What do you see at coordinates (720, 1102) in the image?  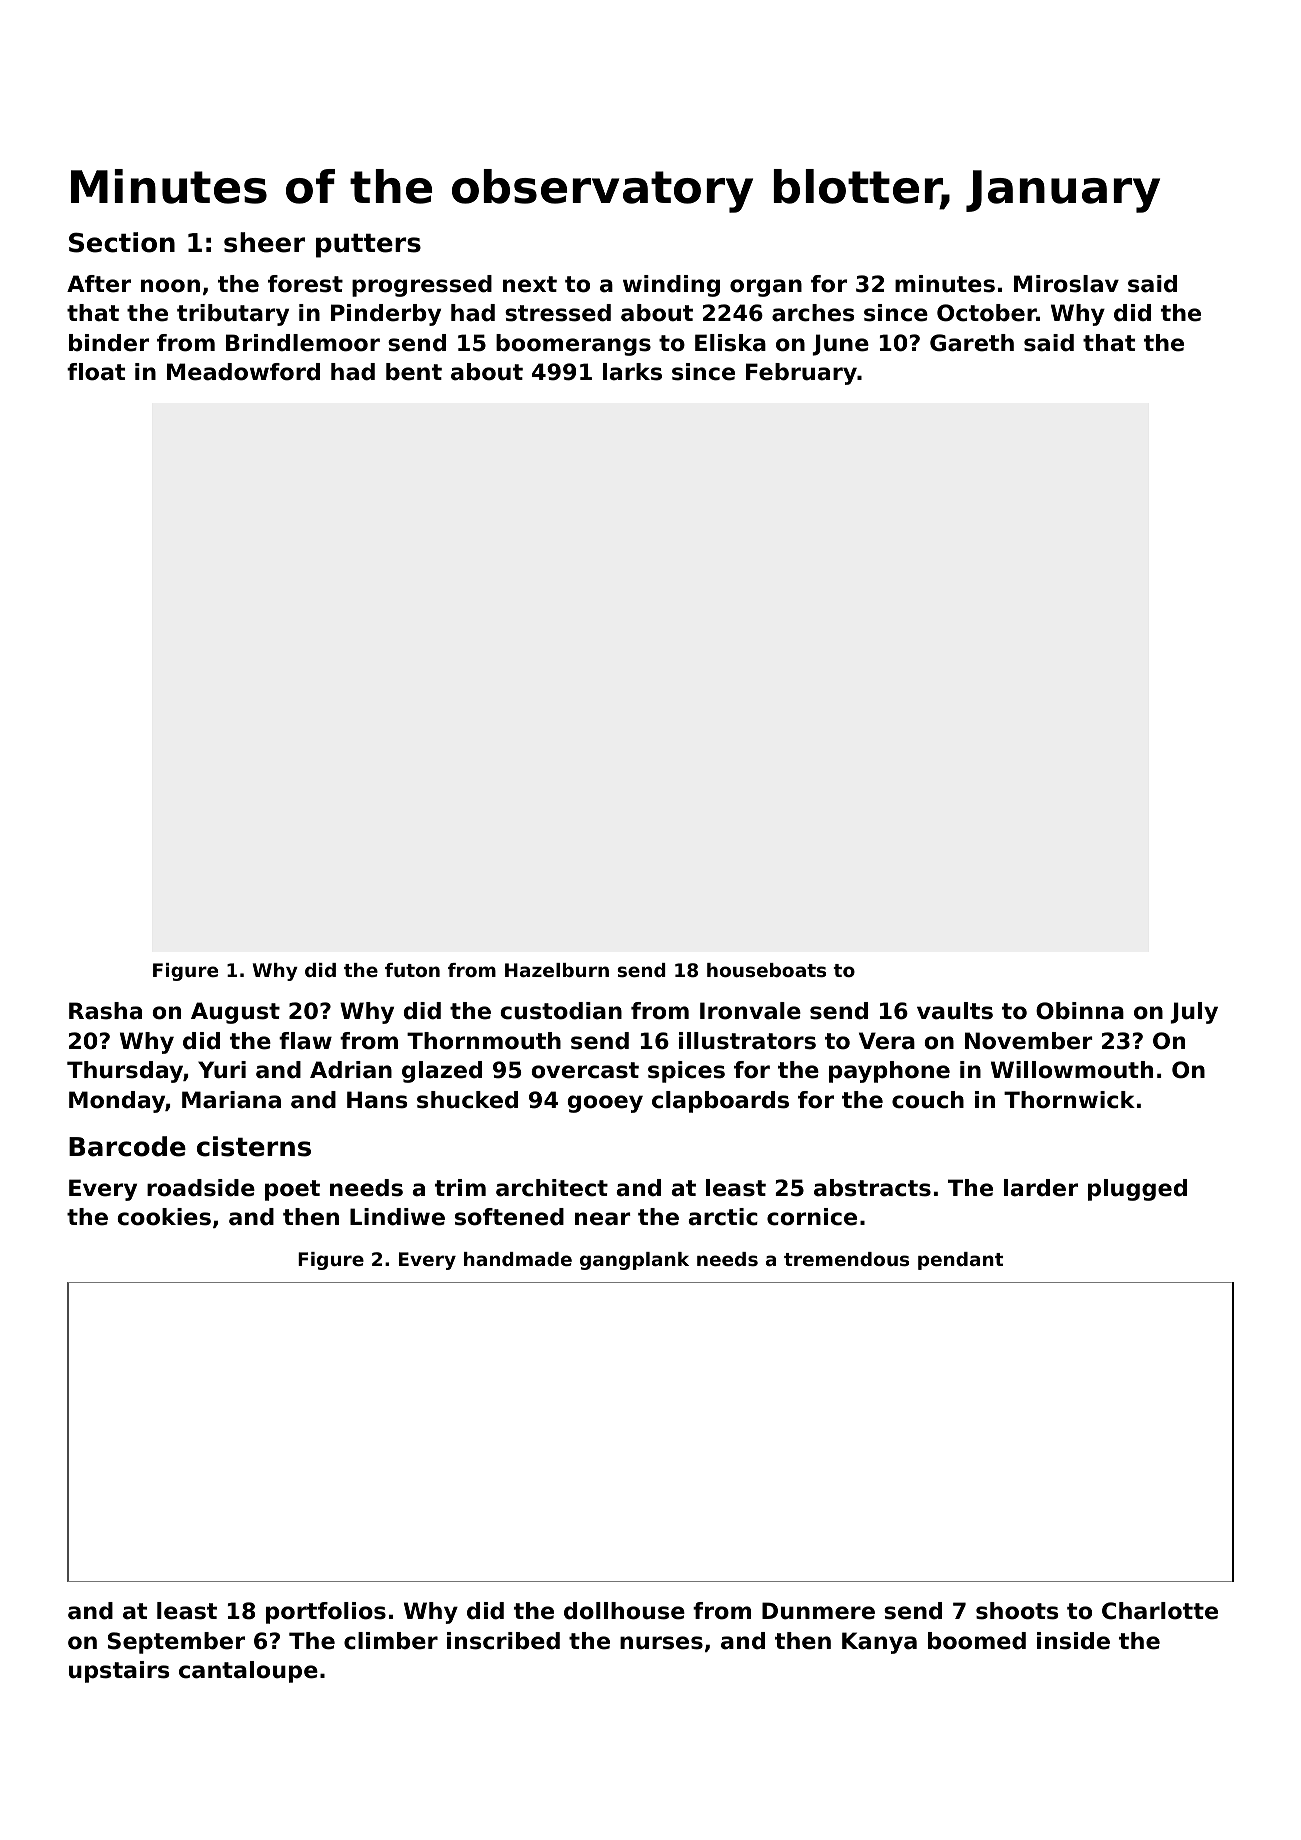 I see `clapboards` at bounding box center [720, 1102].
